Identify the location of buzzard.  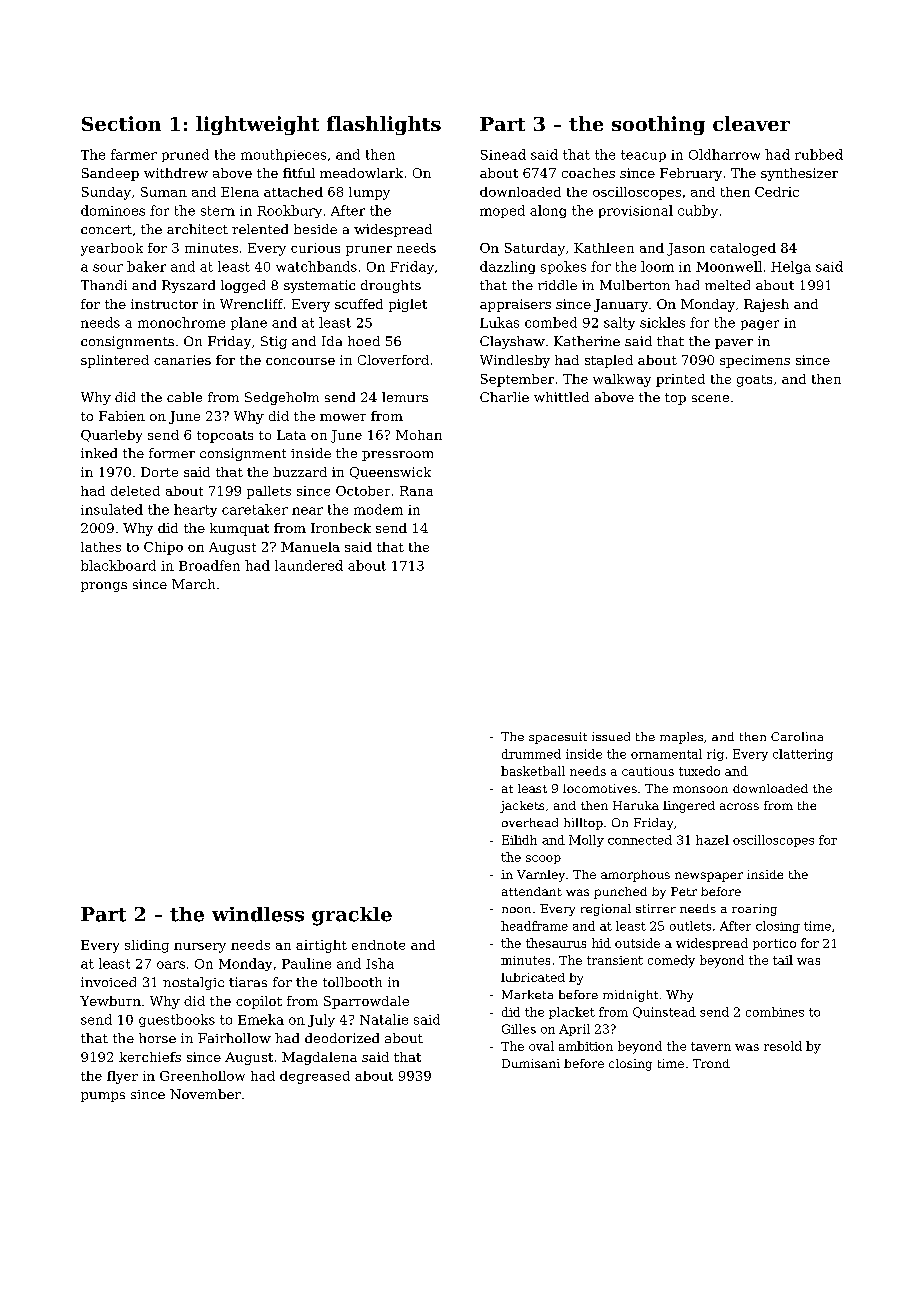
(300, 472).
